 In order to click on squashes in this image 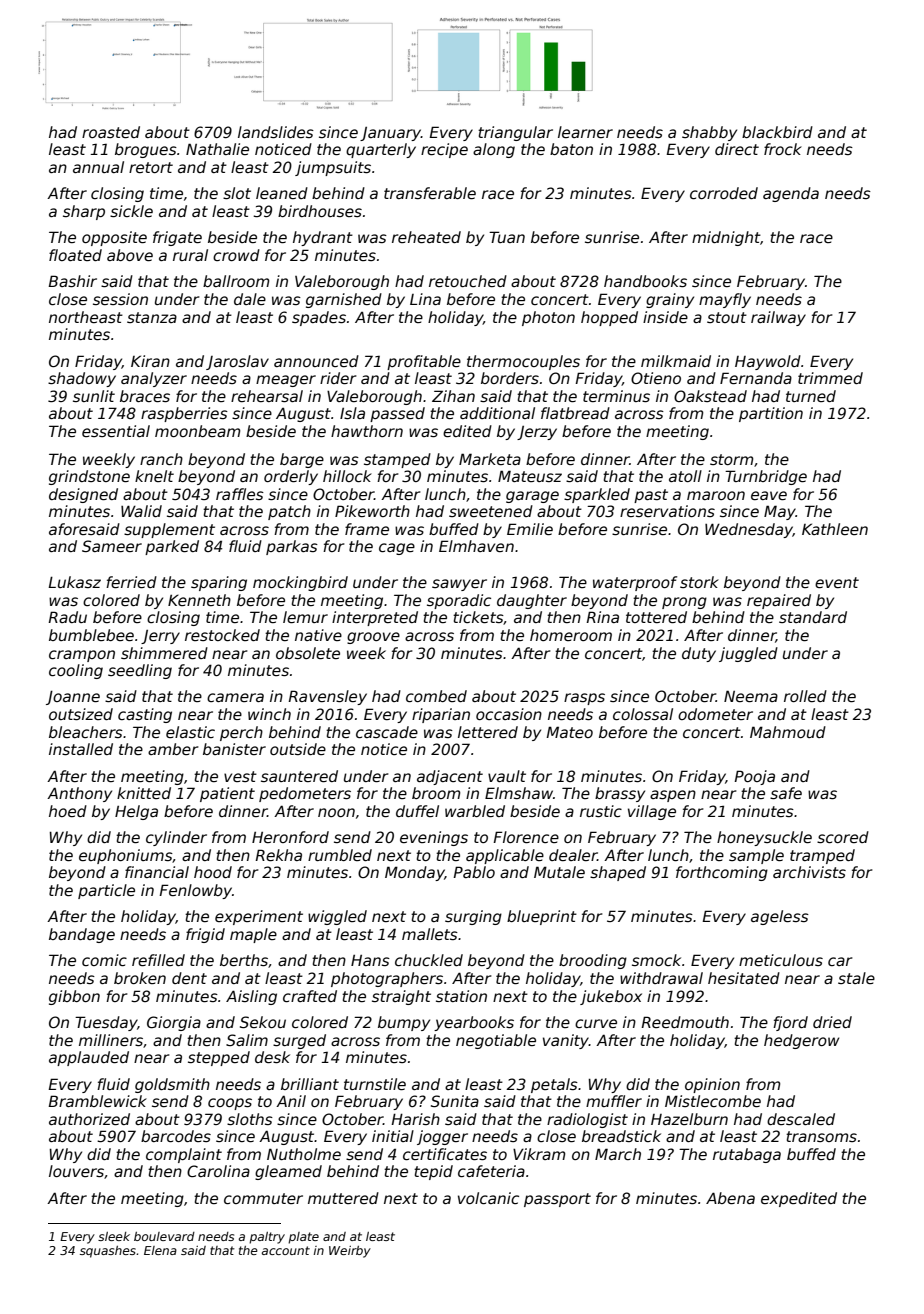, I will do `click(108, 1252)`.
